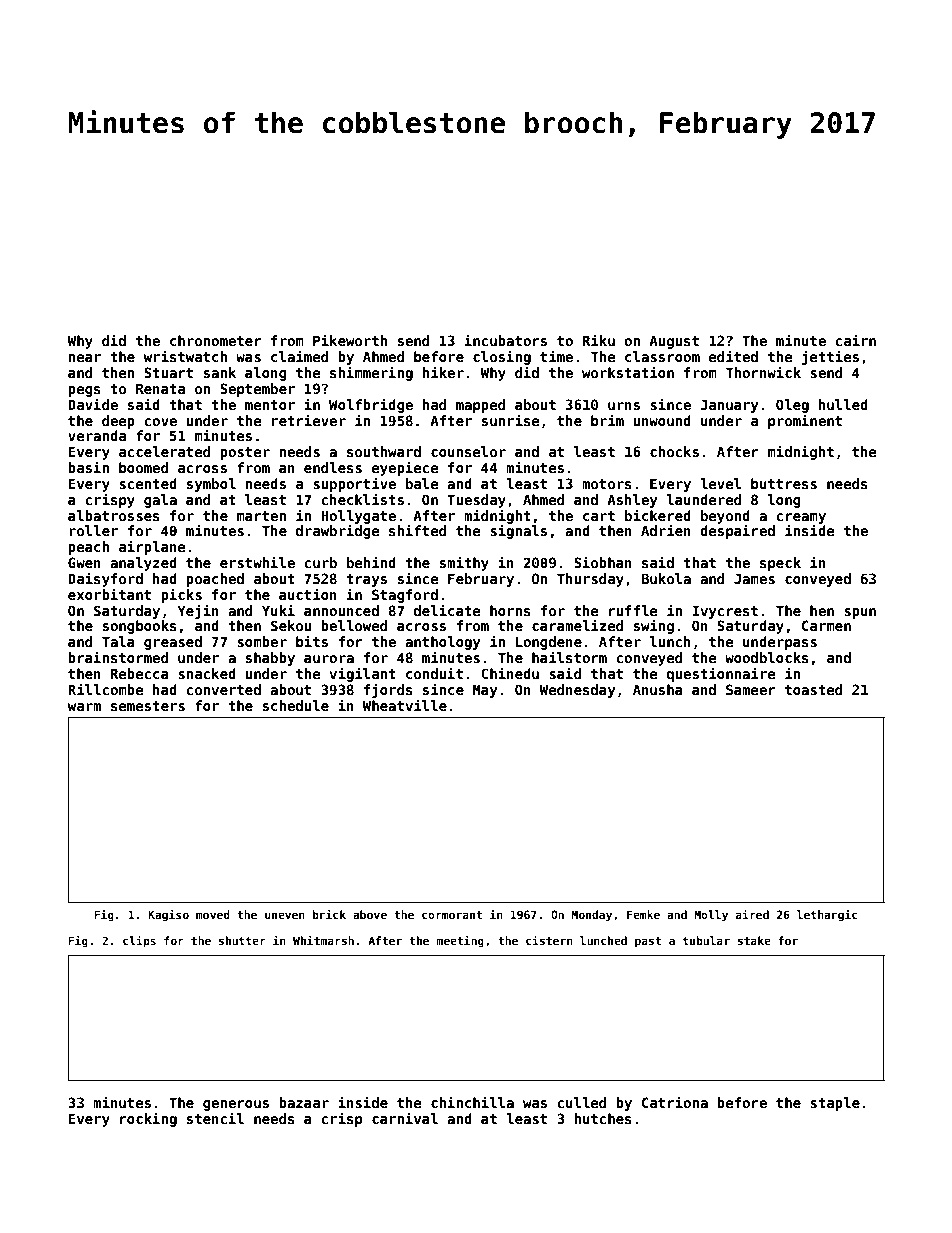  I want to click on trays, so click(366, 580).
